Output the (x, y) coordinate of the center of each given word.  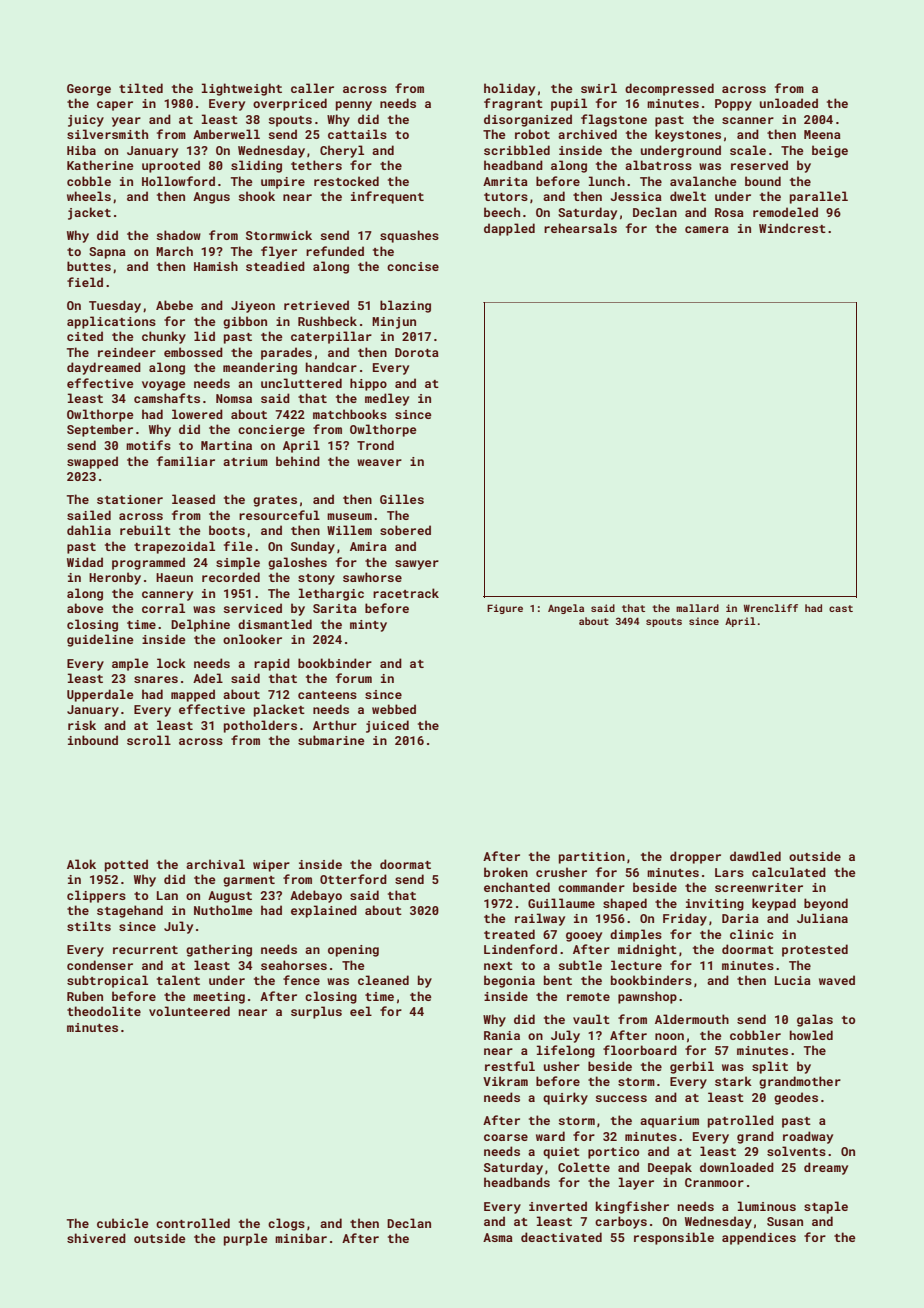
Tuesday (115, 306)
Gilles (402, 499)
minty (368, 626)
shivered (96, 1238)
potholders (260, 726)
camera (707, 229)
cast (841, 608)
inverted (558, 1206)
